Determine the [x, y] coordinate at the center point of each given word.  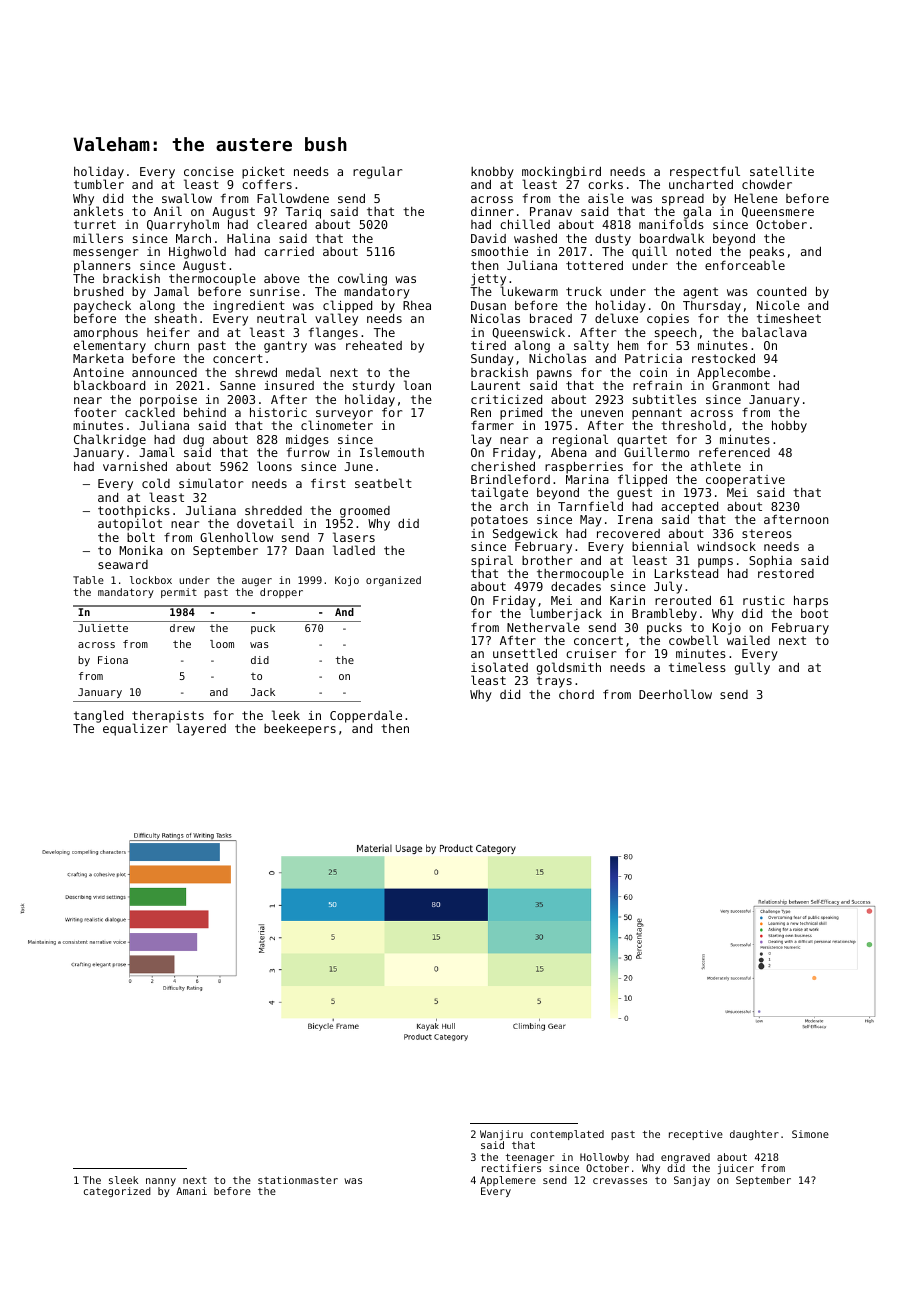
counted [781, 291]
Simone [810, 1134]
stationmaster [298, 1180]
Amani [191, 1191]
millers [98, 238]
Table [88, 580]
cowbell [693, 640]
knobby [492, 173]
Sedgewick [525, 535]
